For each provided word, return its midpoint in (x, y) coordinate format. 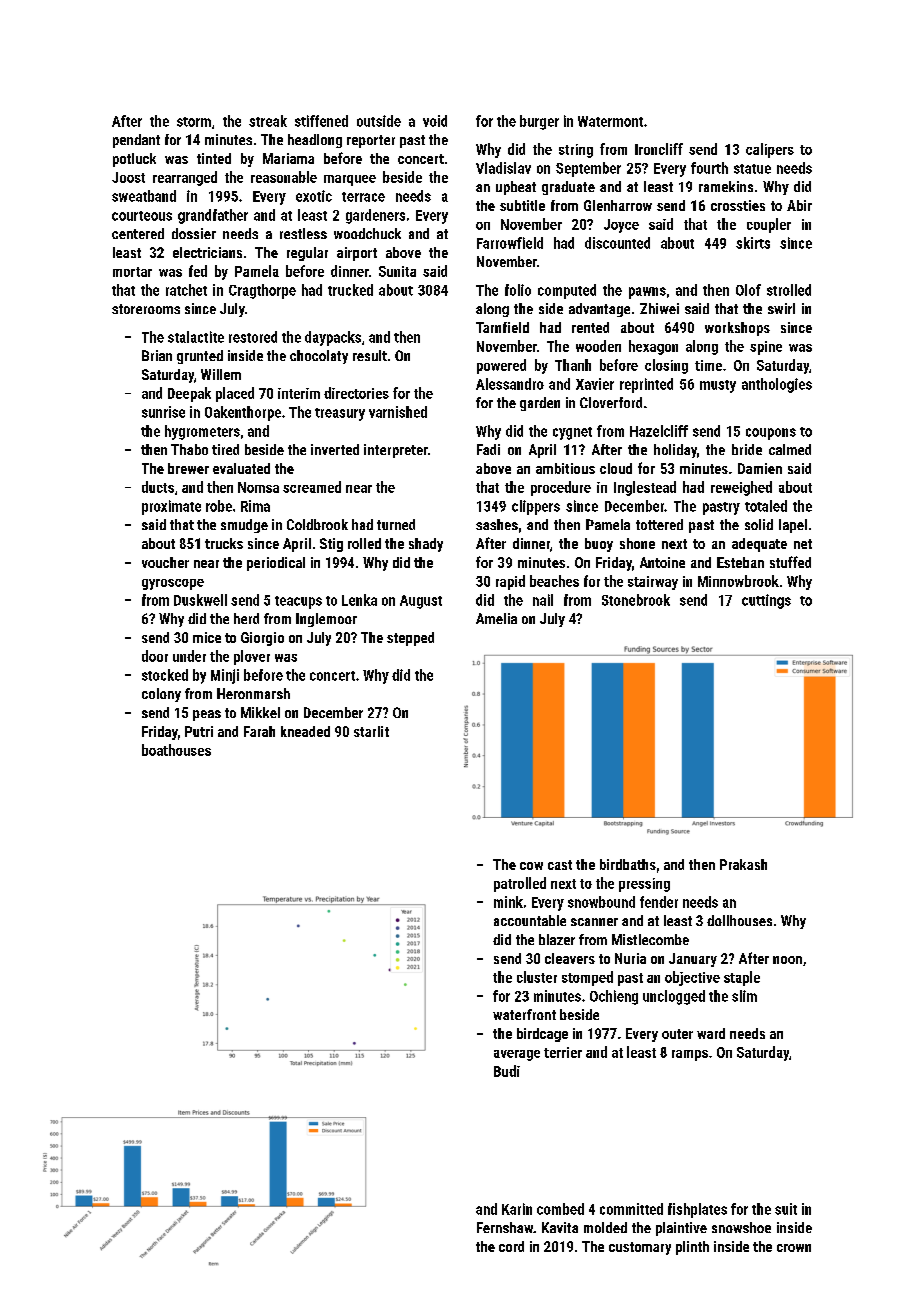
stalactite (196, 337)
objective (692, 978)
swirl (781, 308)
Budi (507, 1071)
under (189, 656)
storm (194, 122)
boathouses (176, 750)
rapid (510, 582)
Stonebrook (636, 600)
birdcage (542, 1035)
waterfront (524, 1014)
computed (567, 291)
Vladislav (503, 168)
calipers (770, 150)
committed (631, 1209)
